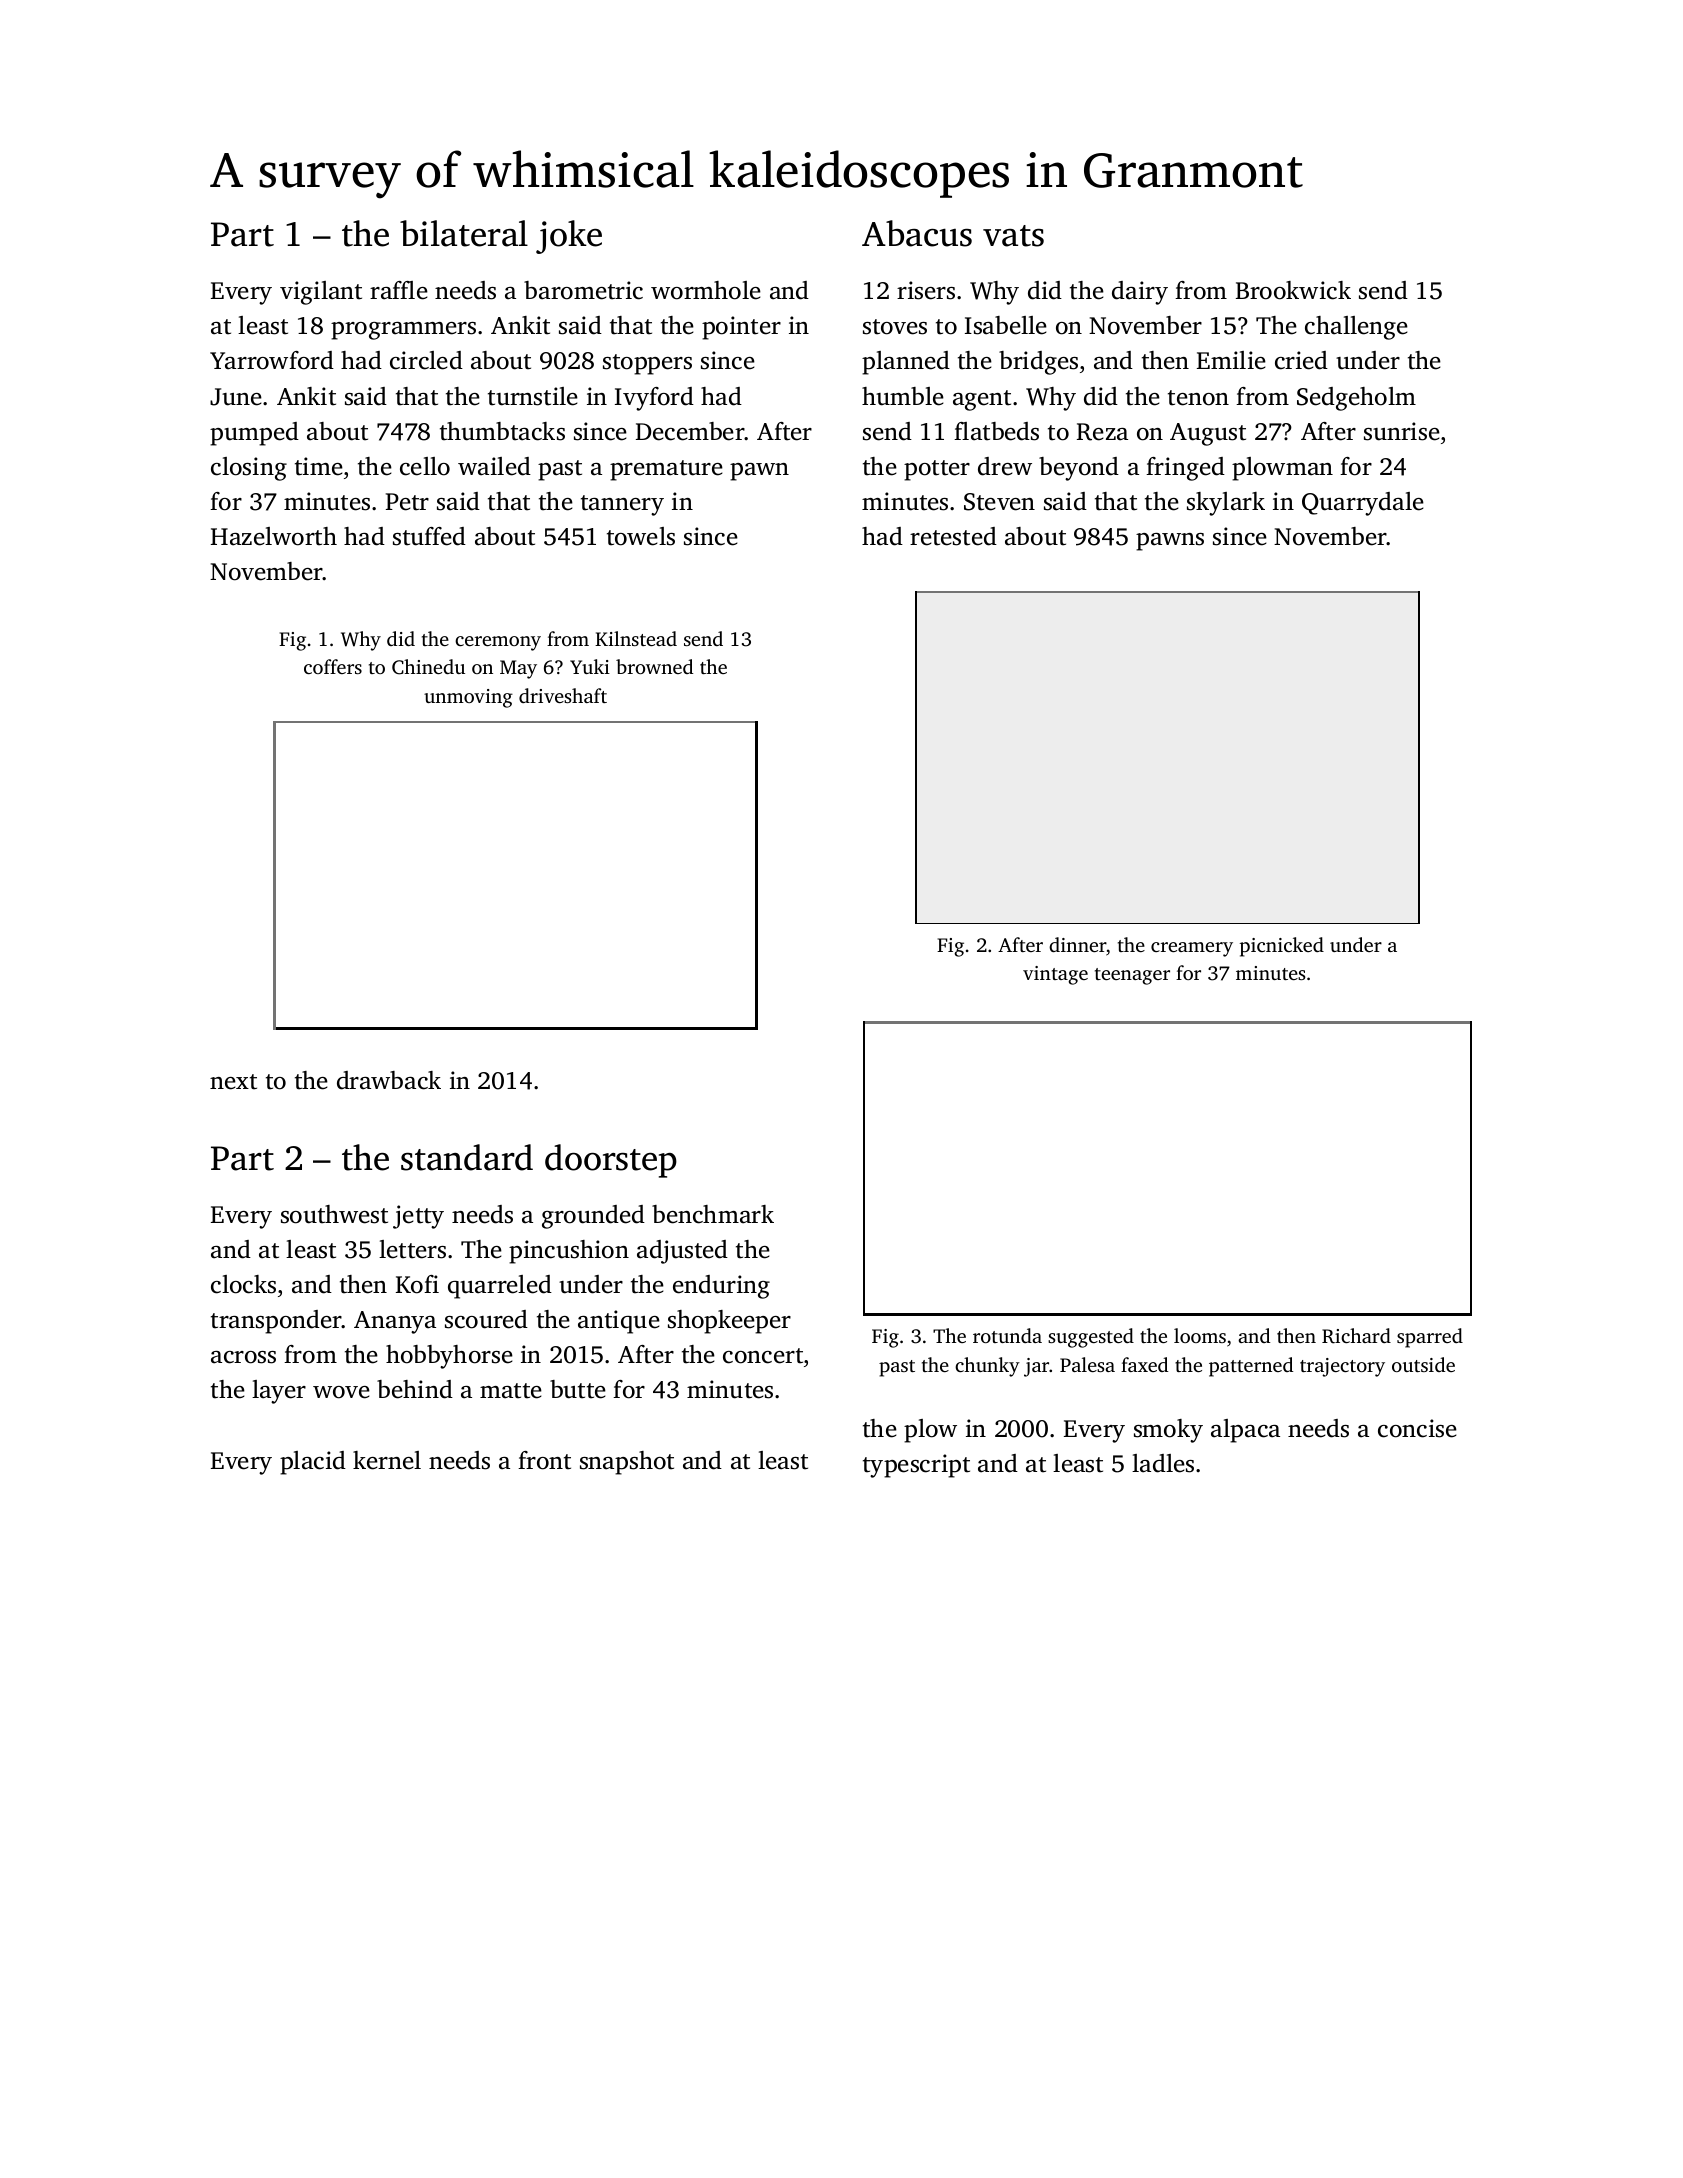 The width and height of the screenshot is (1683, 2178). What do you see at coordinates (389, 1080) in the screenshot?
I see `drawback` at bounding box center [389, 1080].
